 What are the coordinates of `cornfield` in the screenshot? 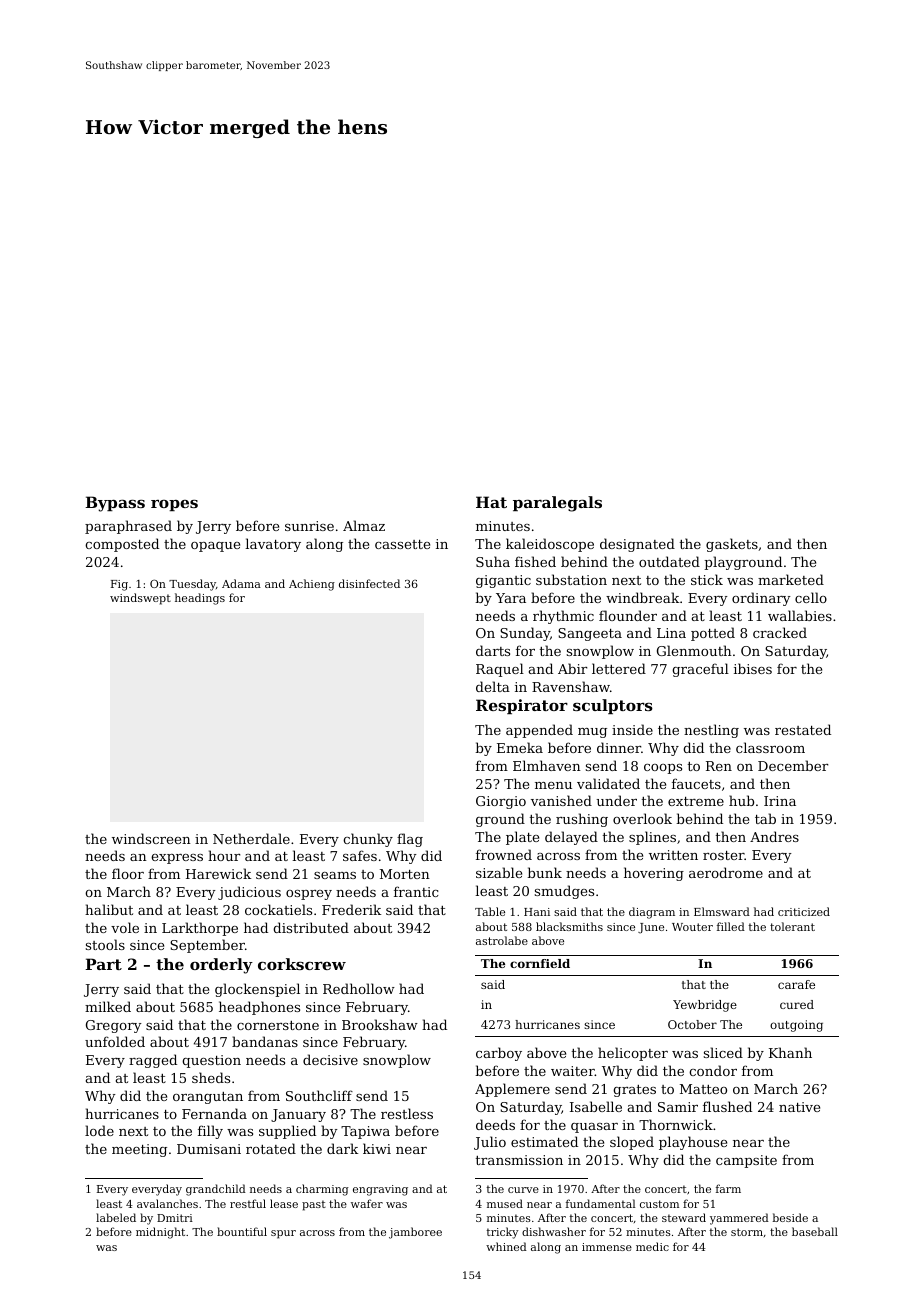 It's located at (540, 963).
